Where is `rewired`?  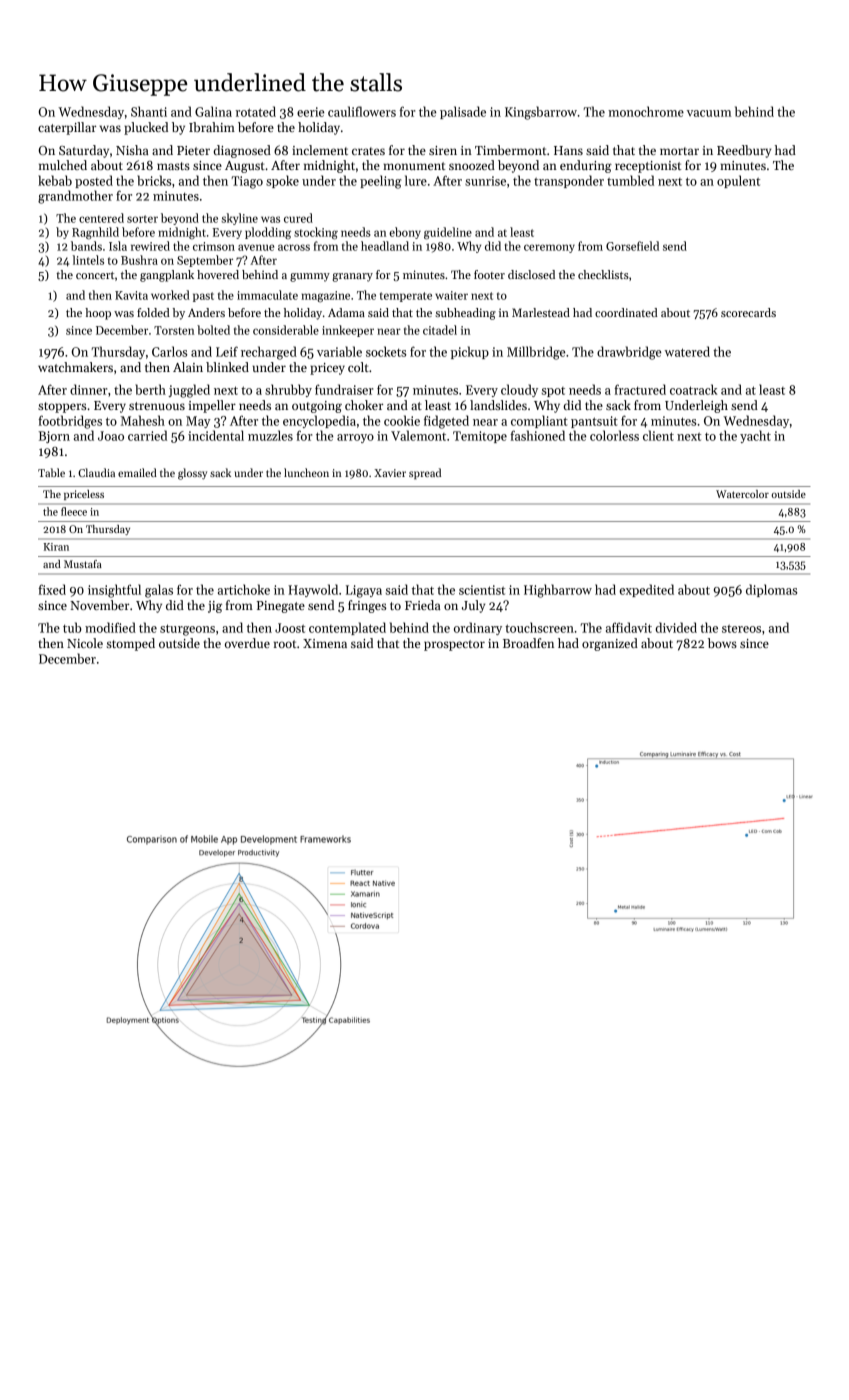 rewired is located at coordinates (150, 246).
